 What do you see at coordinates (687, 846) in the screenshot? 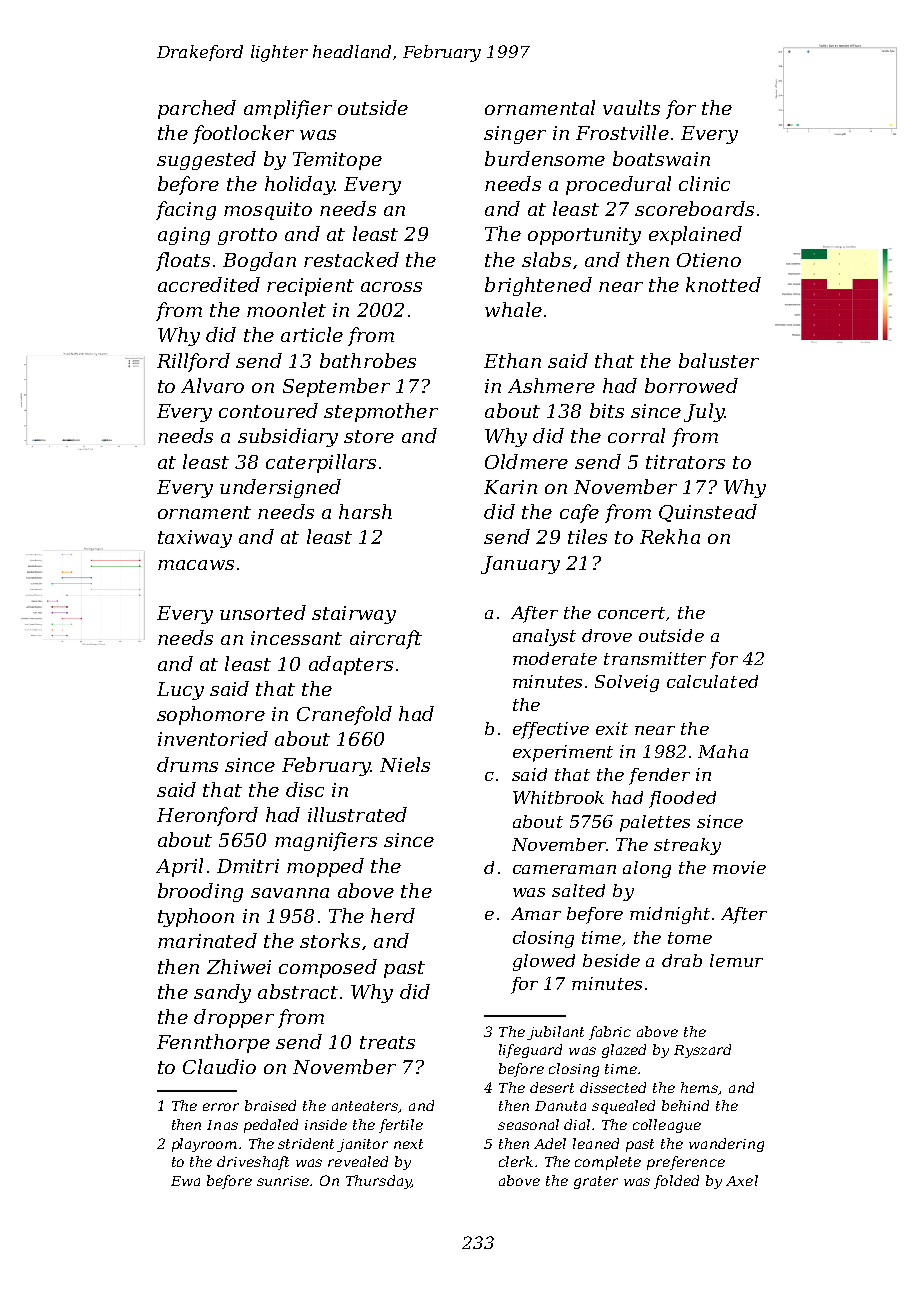
I see `streaky` at bounding box center [687, 846].
